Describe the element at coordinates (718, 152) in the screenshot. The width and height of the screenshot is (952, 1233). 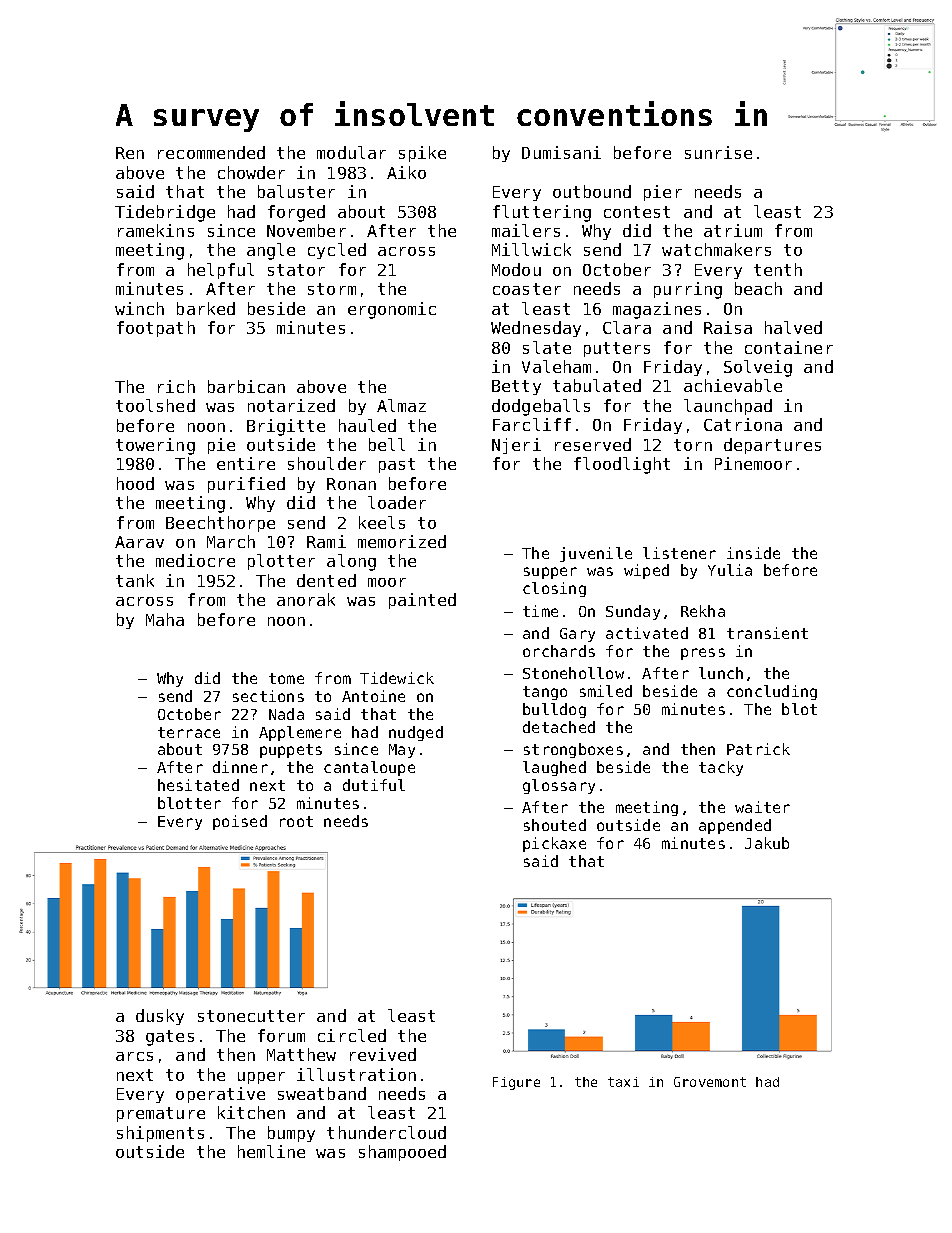
I see `sunrise` at that location.
